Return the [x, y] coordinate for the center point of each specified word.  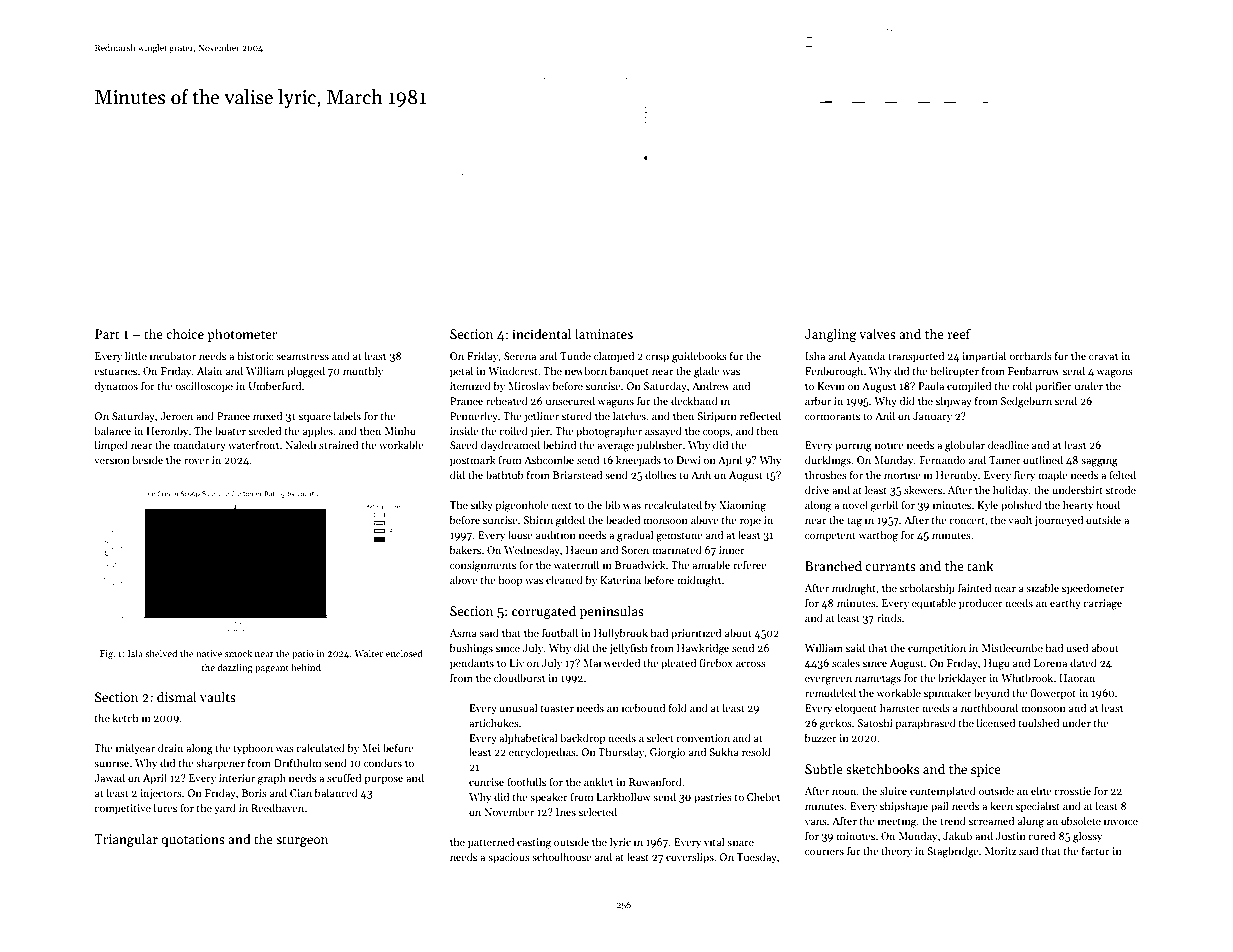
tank [980, 565]
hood [1108, 504]
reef [959, 333]
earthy [1065, 603]
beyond [991, 693]
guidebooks [699, 357]
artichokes [494, 722]
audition [556, 534]
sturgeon [302, 841]
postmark [473, 461]
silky [482, 505]
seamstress [302, 356]
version [112, 460]
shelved [161, 653]
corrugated [544, 612]
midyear [135, 748]
